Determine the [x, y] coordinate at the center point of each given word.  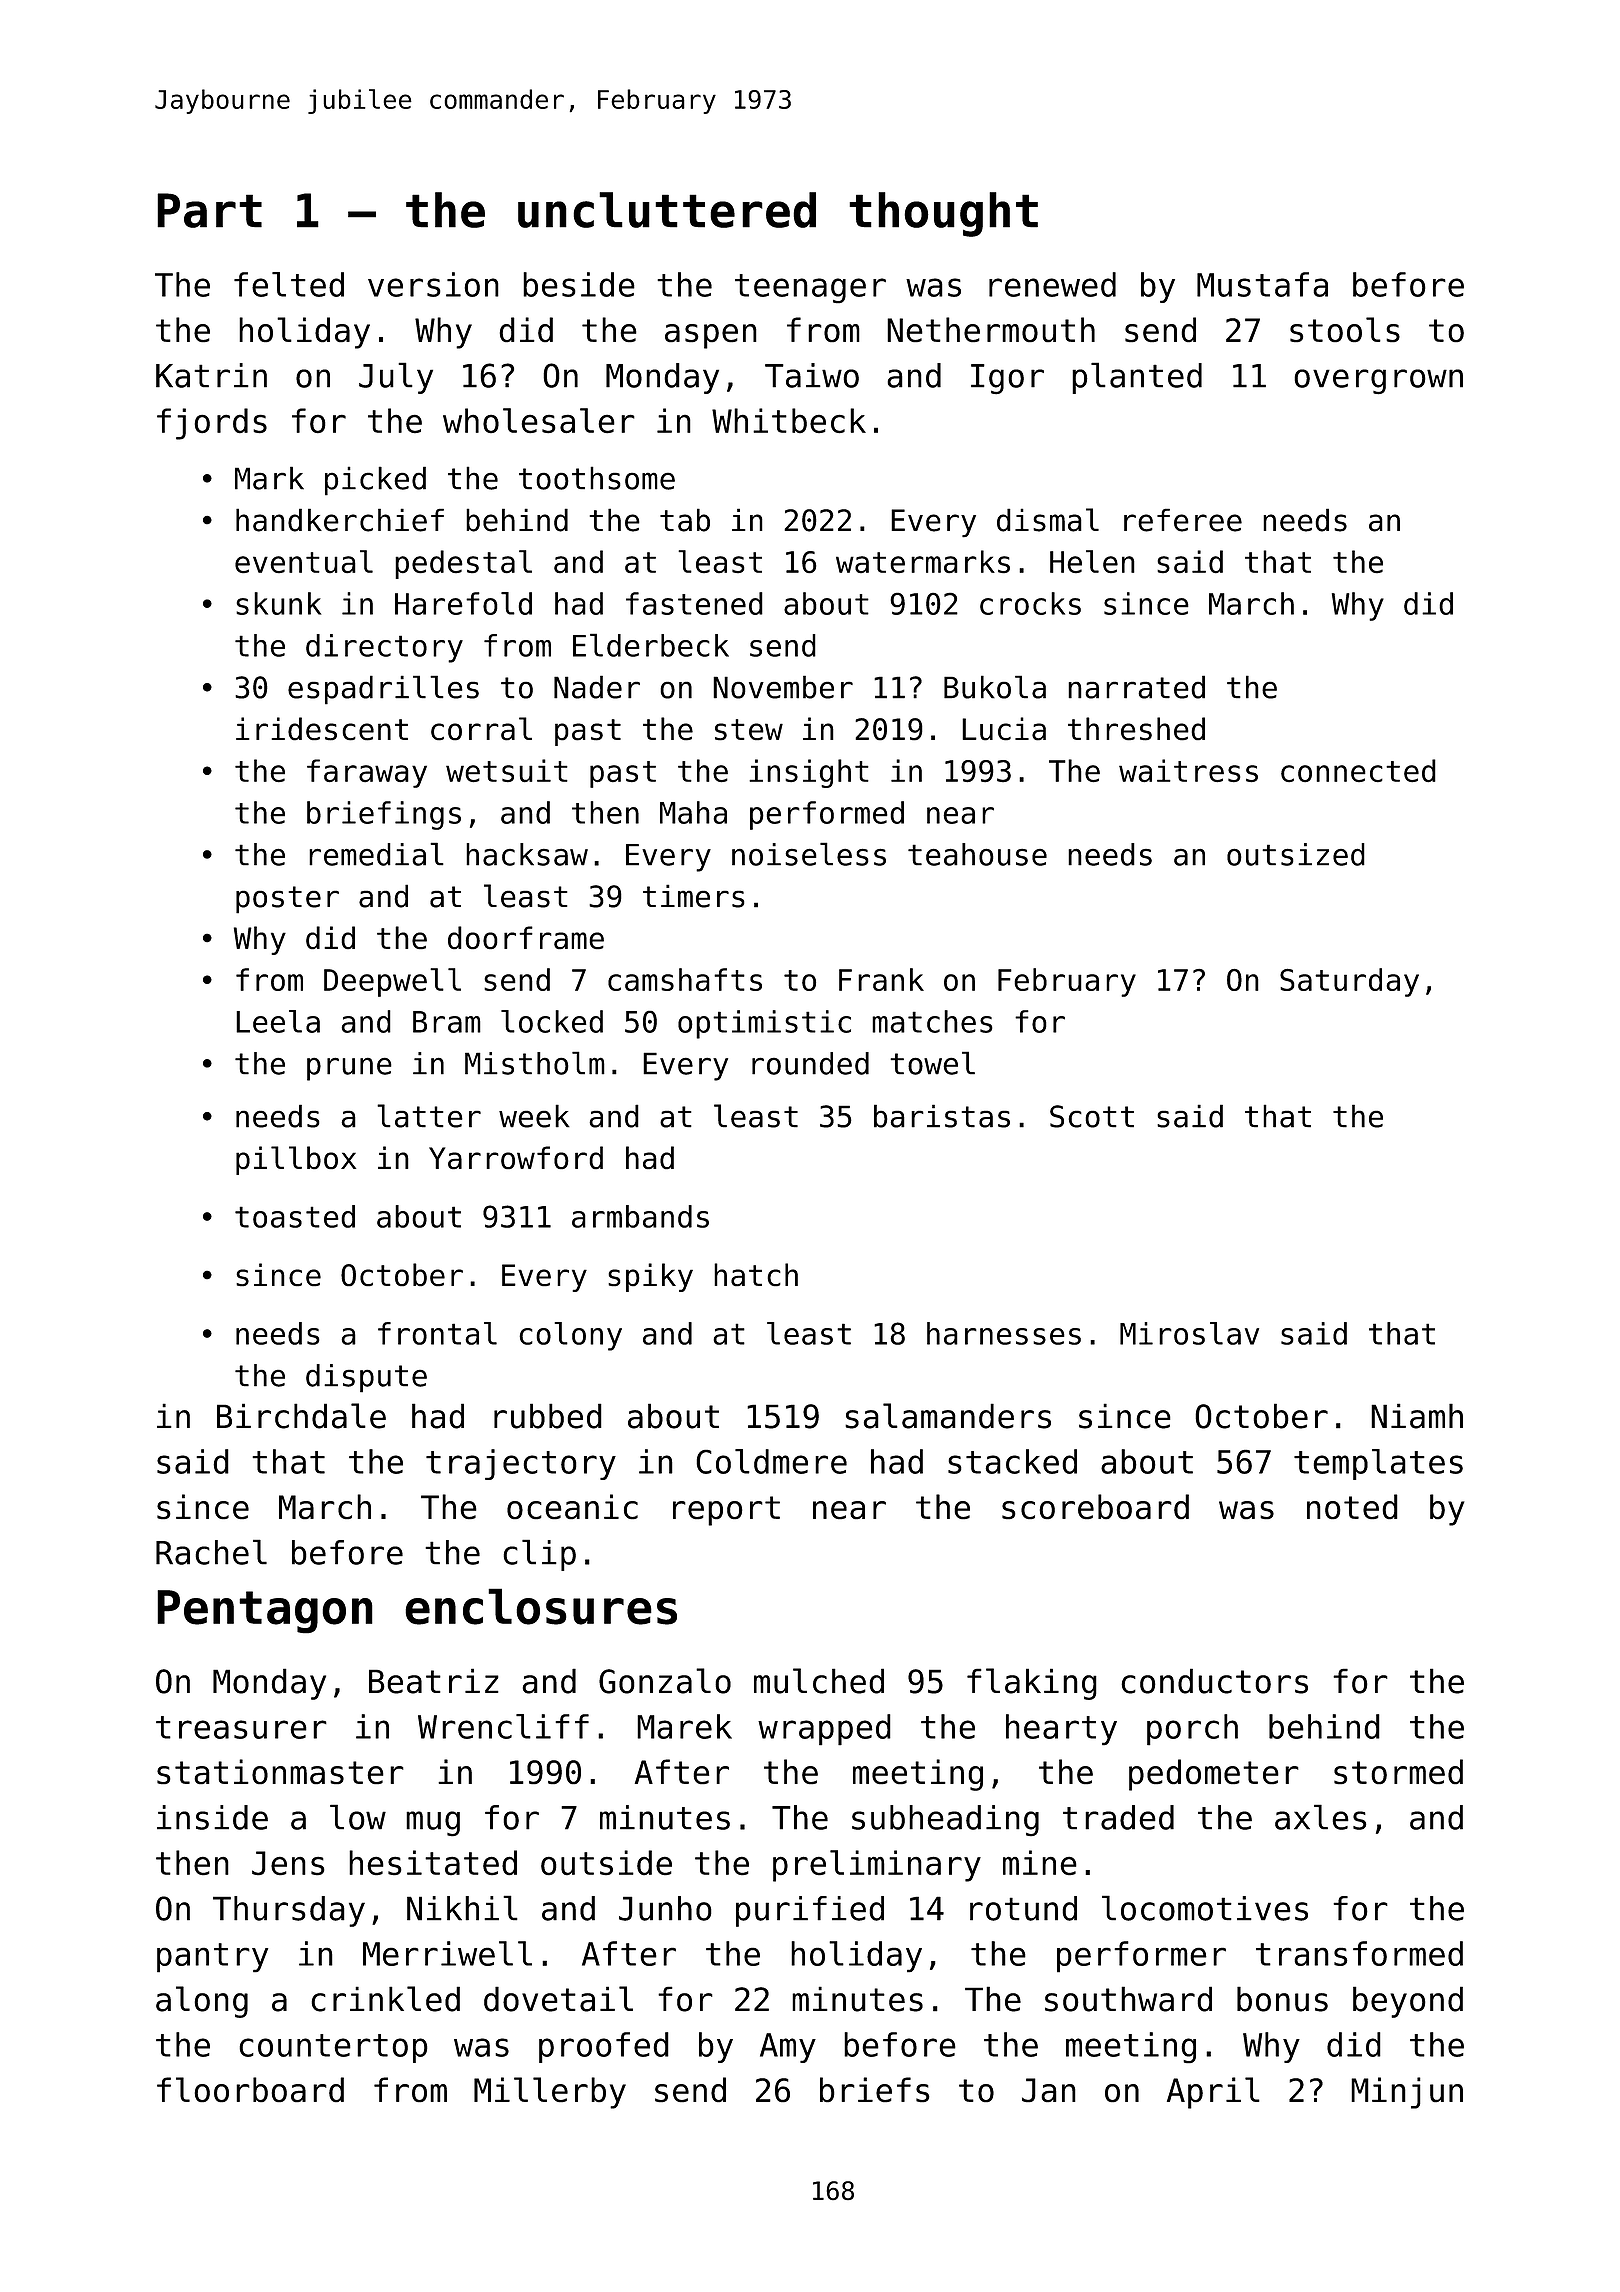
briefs [875, 2090]
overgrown [1378, 382]
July [396, 378]
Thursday [289, 1911]
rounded [810, 1063]
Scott [1092, 1116]
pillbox [296, 1160]
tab [685, 520]
